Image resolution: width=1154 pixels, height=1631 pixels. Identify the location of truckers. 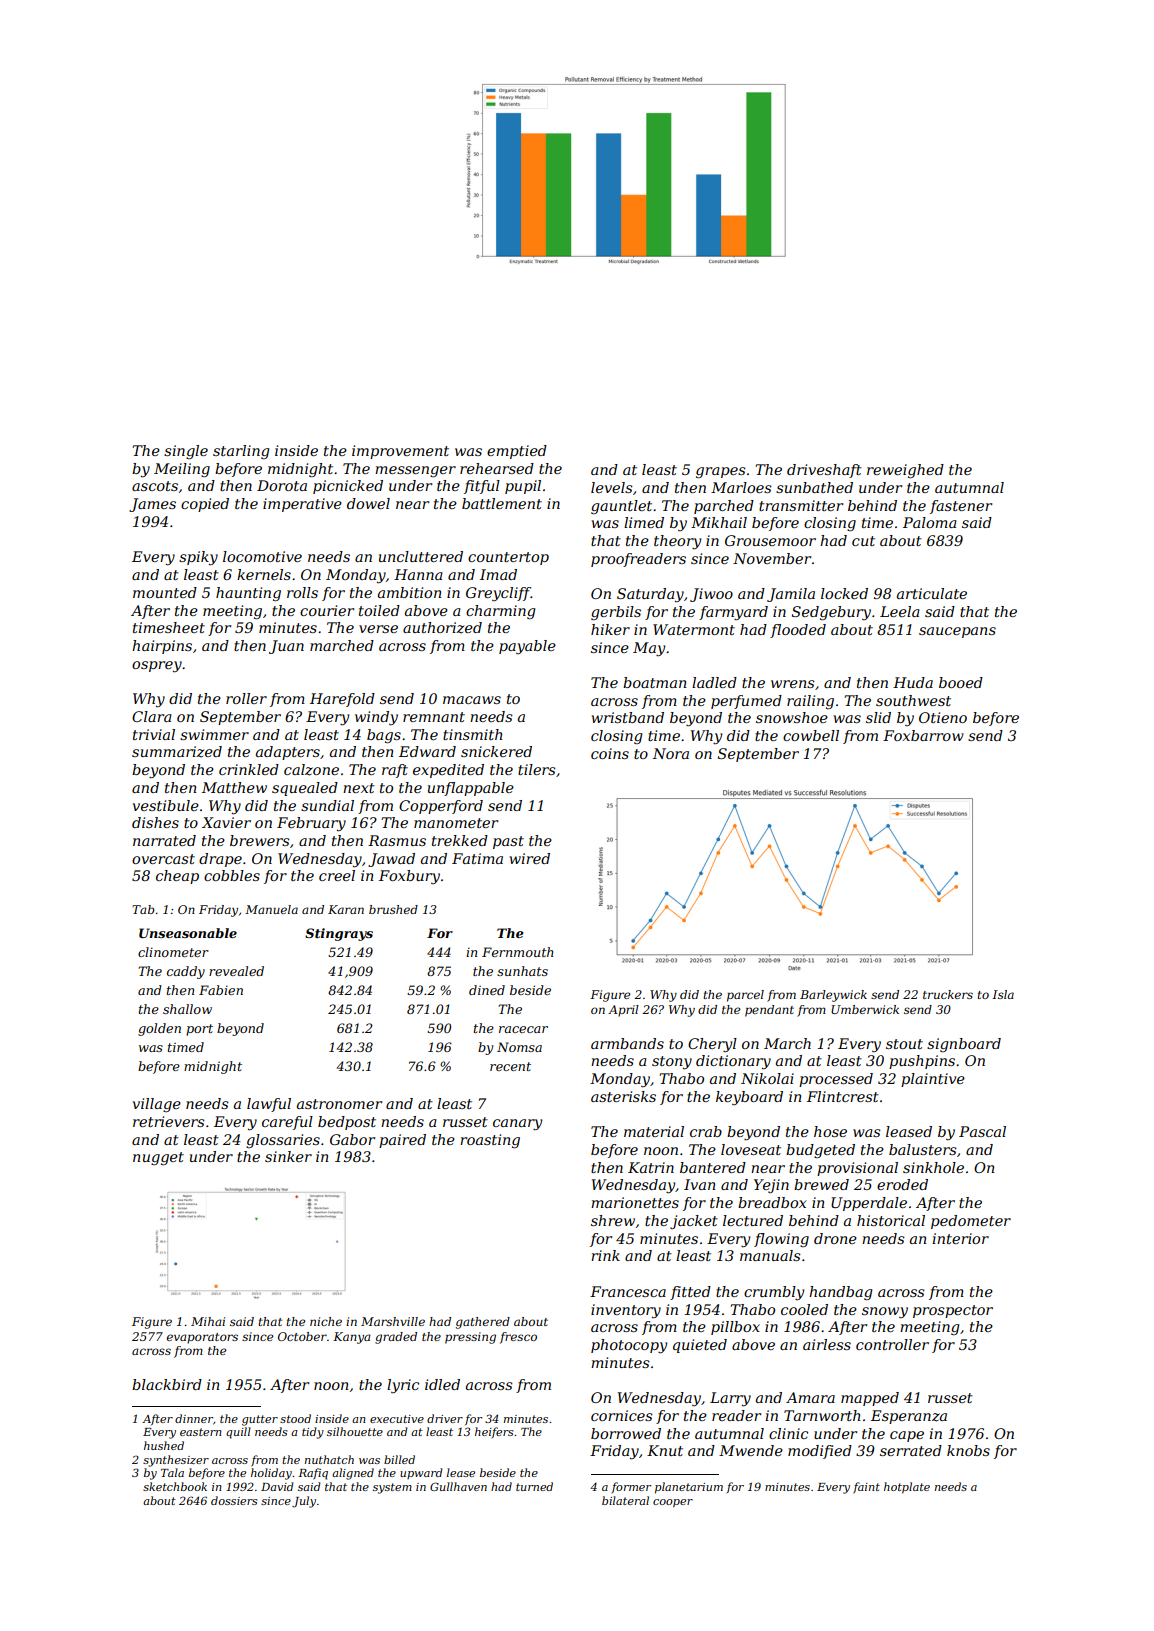
(948, 994).
